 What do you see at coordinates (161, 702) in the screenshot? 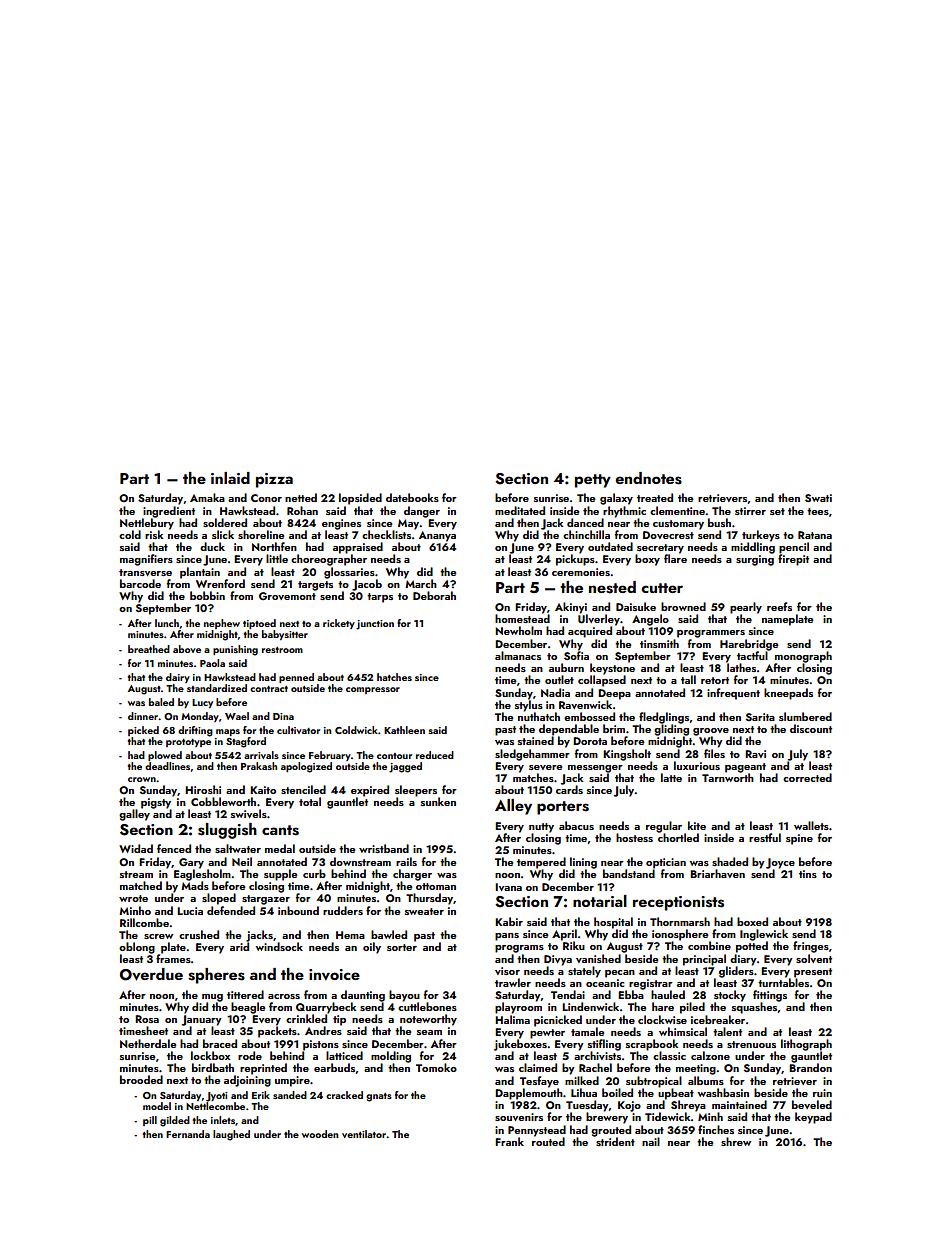
I see `baled` at bounding box center [161, 702].
